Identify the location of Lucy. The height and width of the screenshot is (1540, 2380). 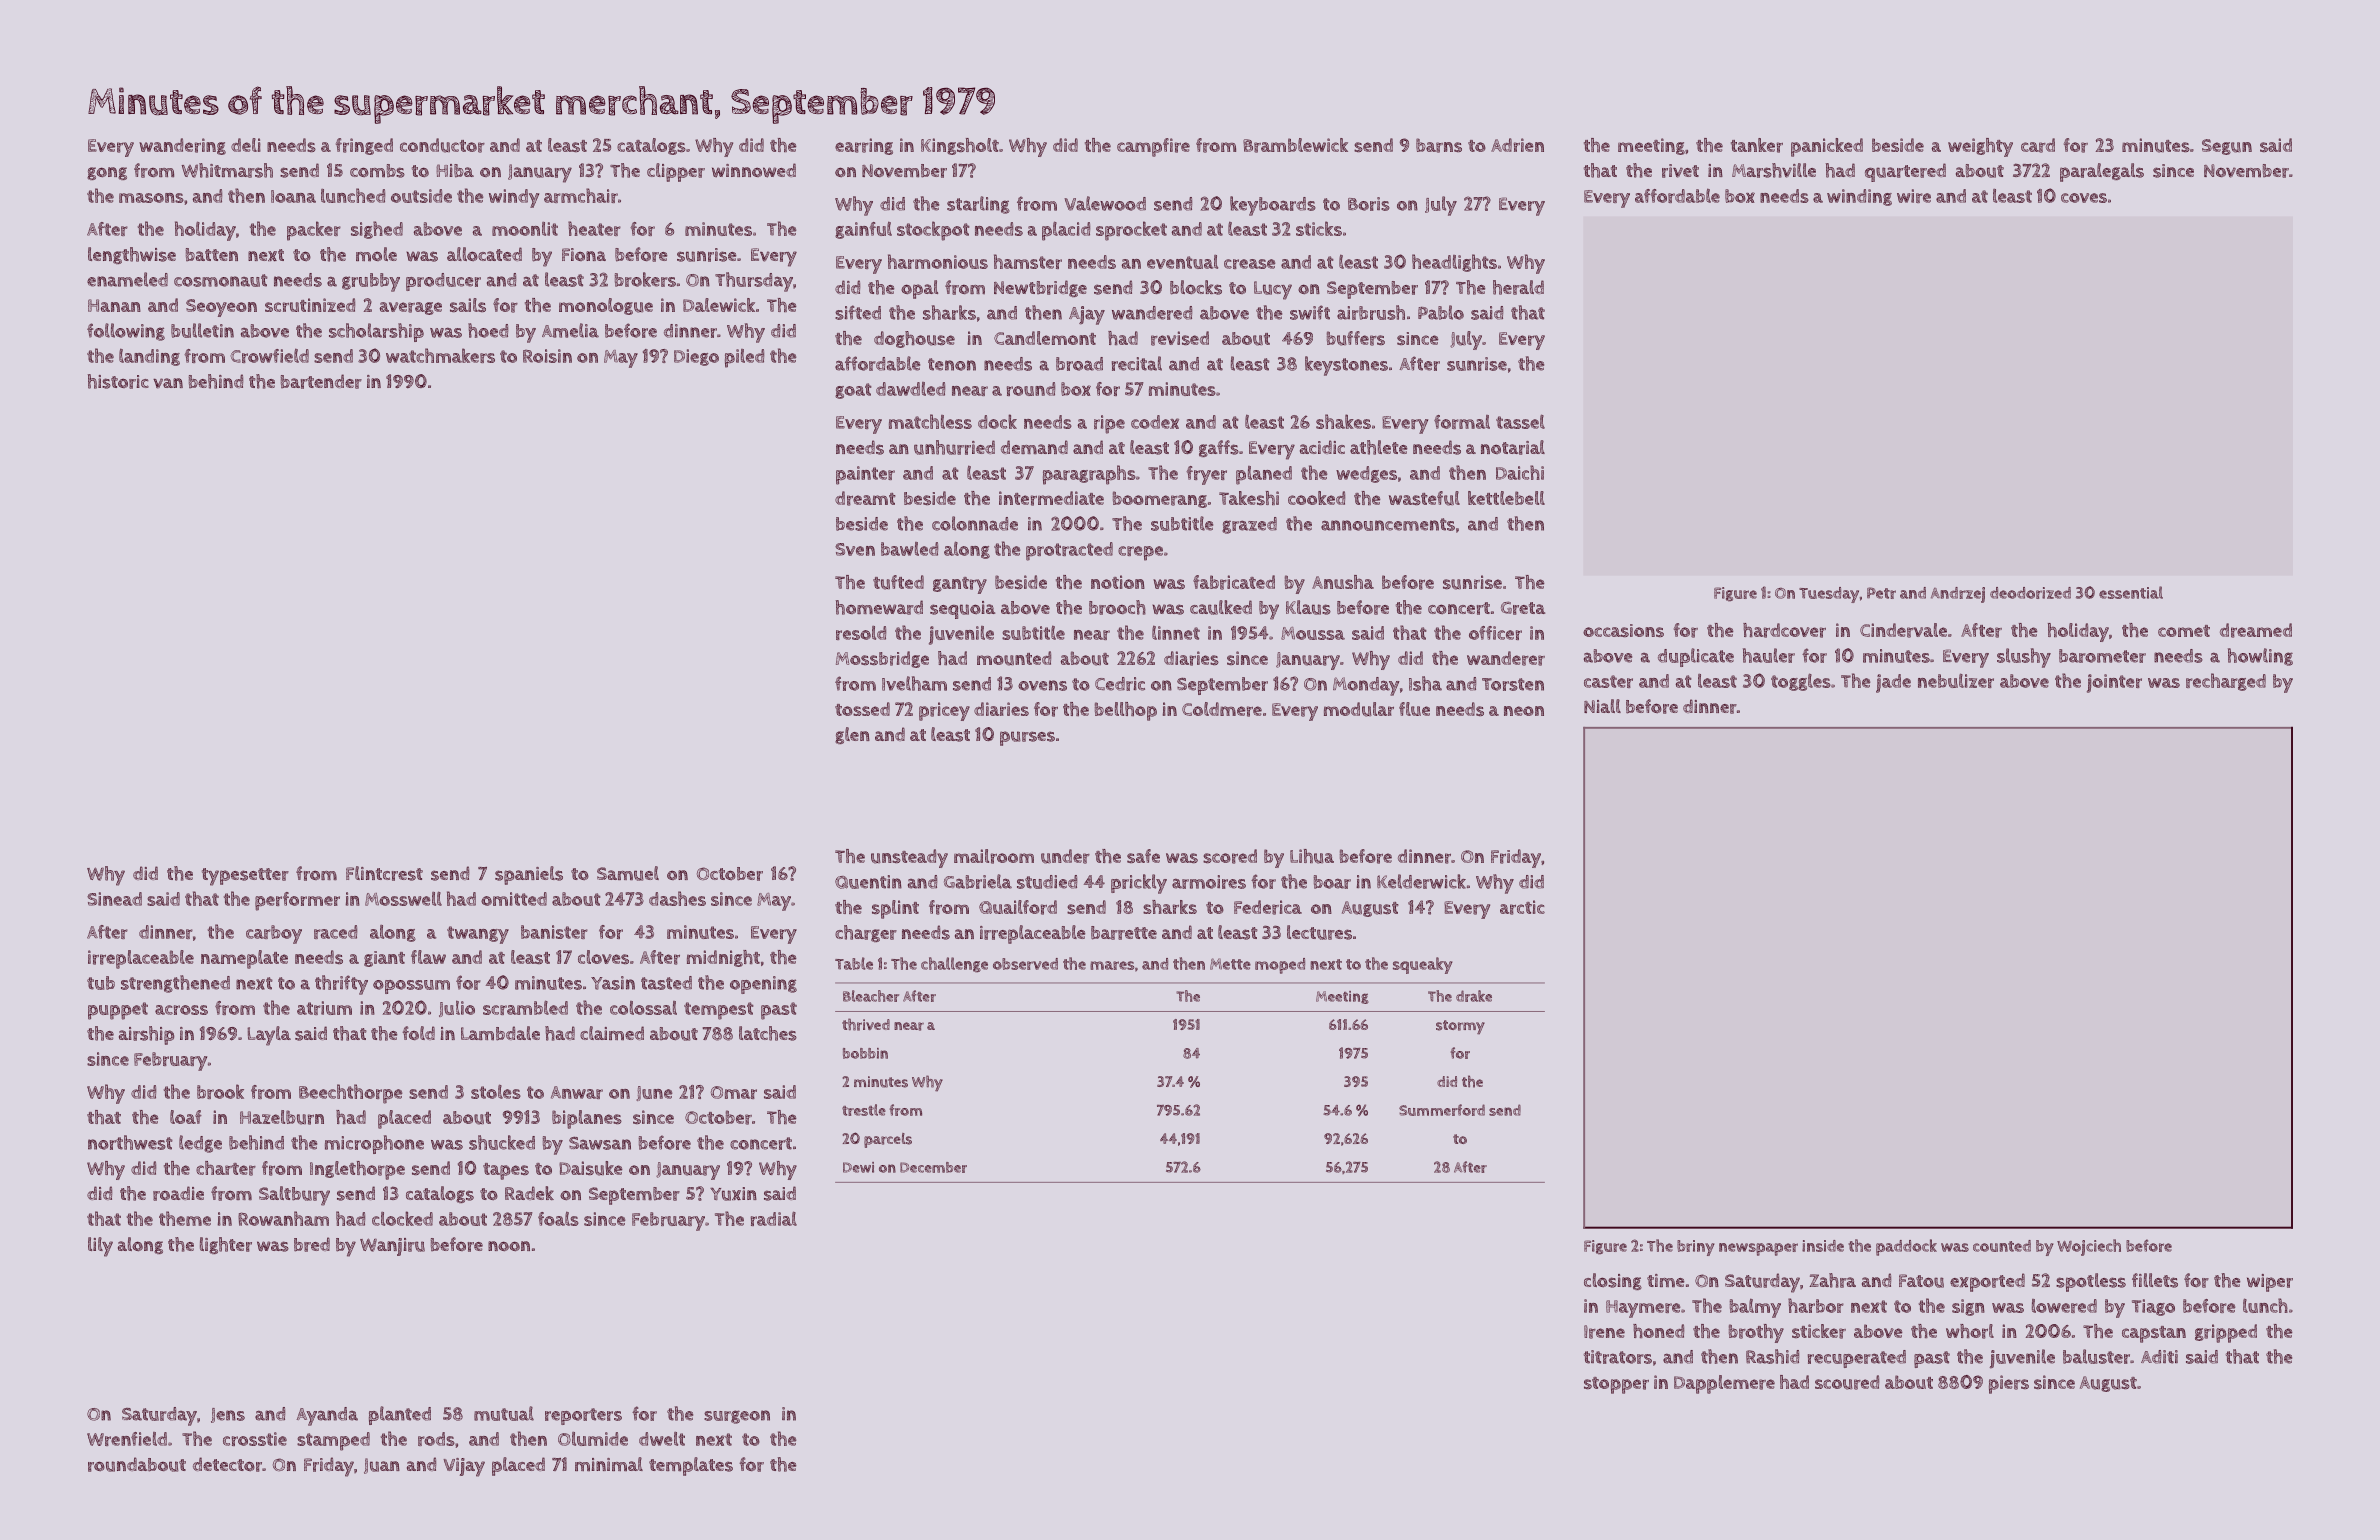
(1273, 290).
